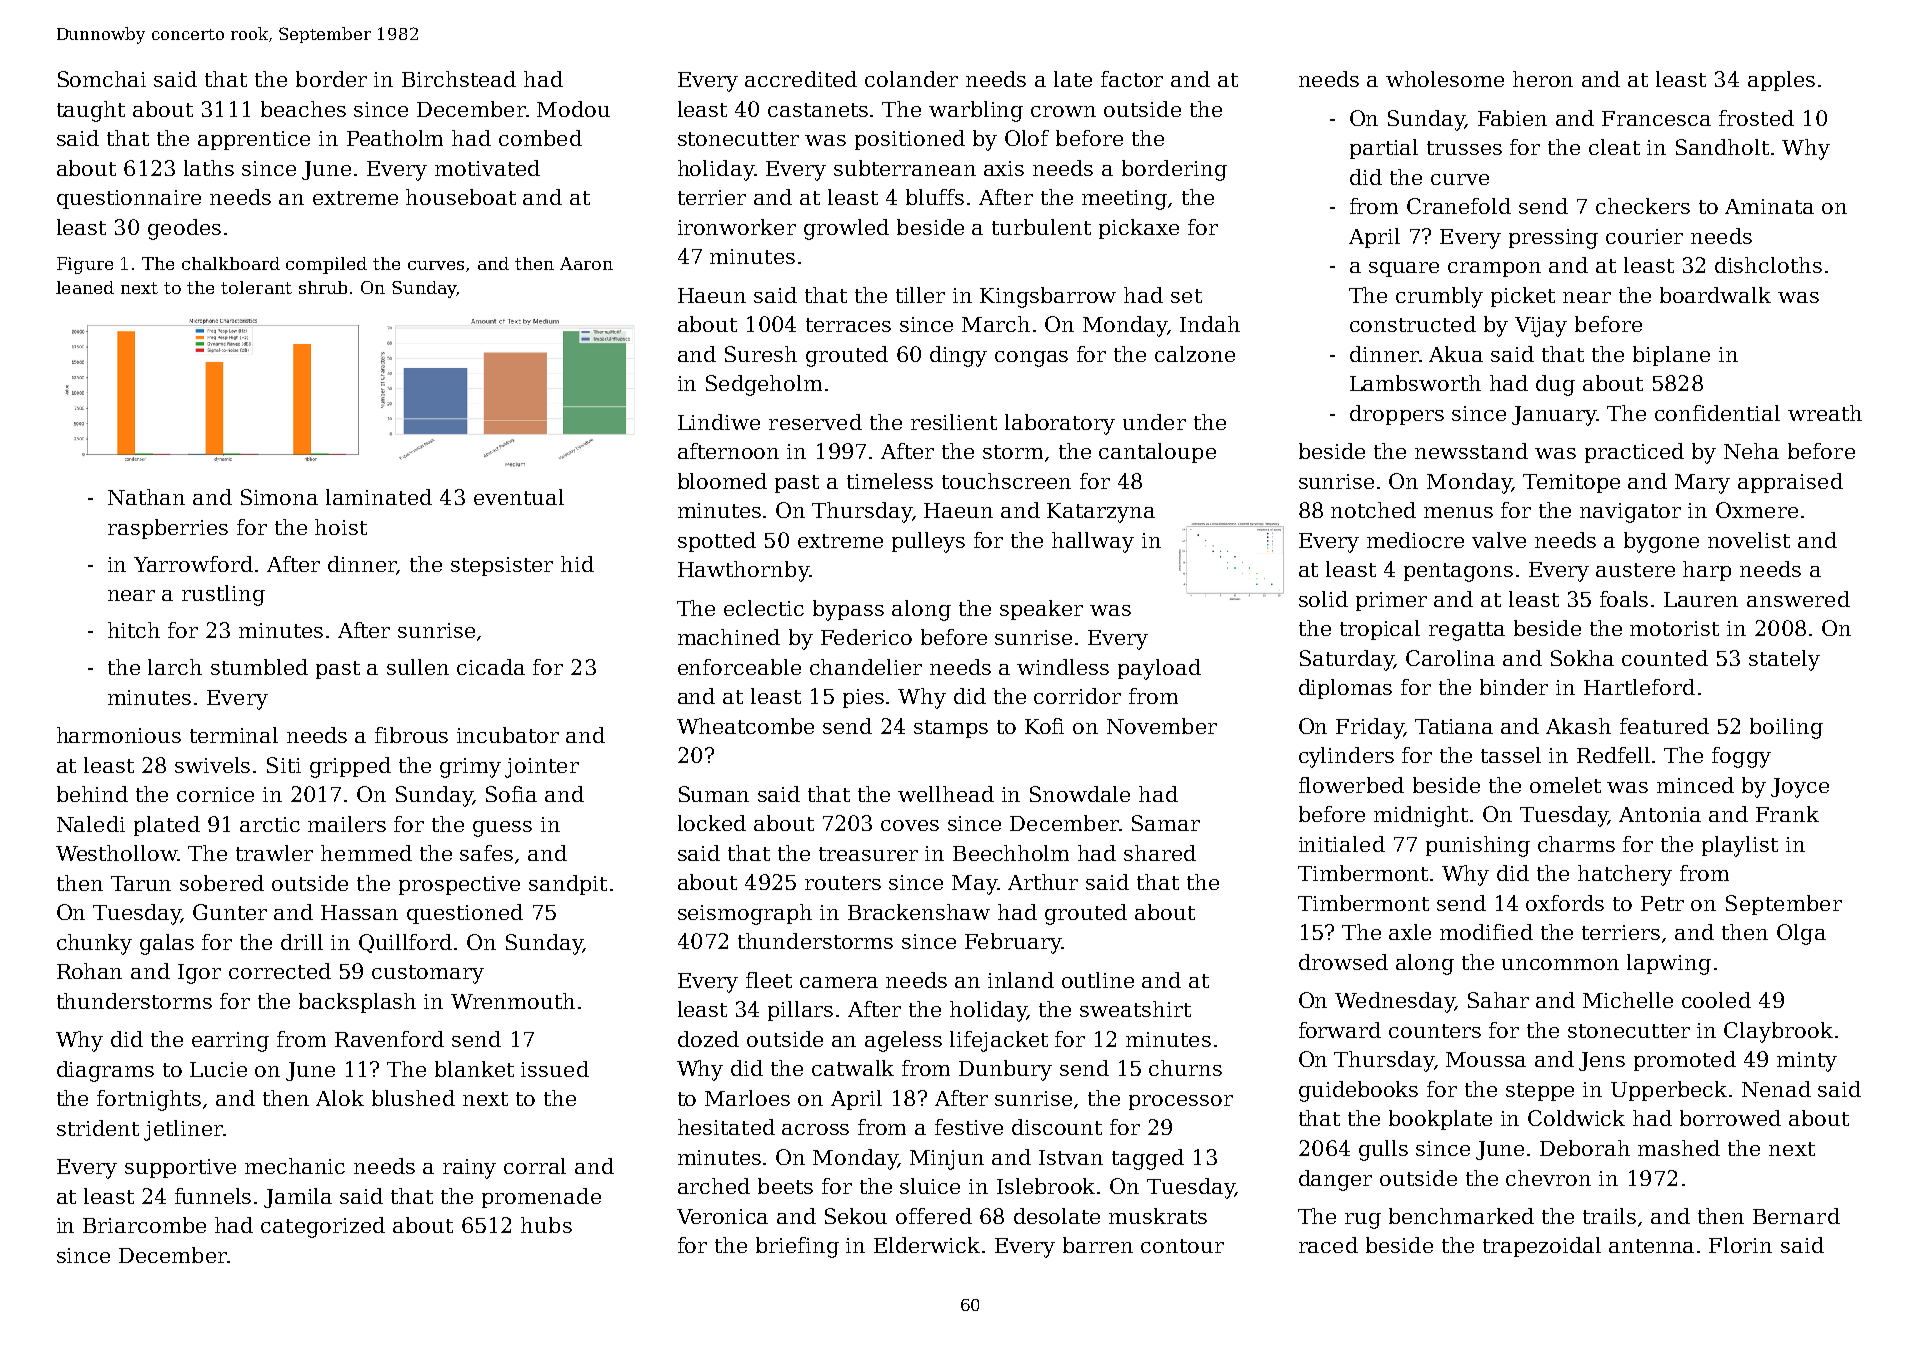  I want to click on hubs, so click(546, 1225).
